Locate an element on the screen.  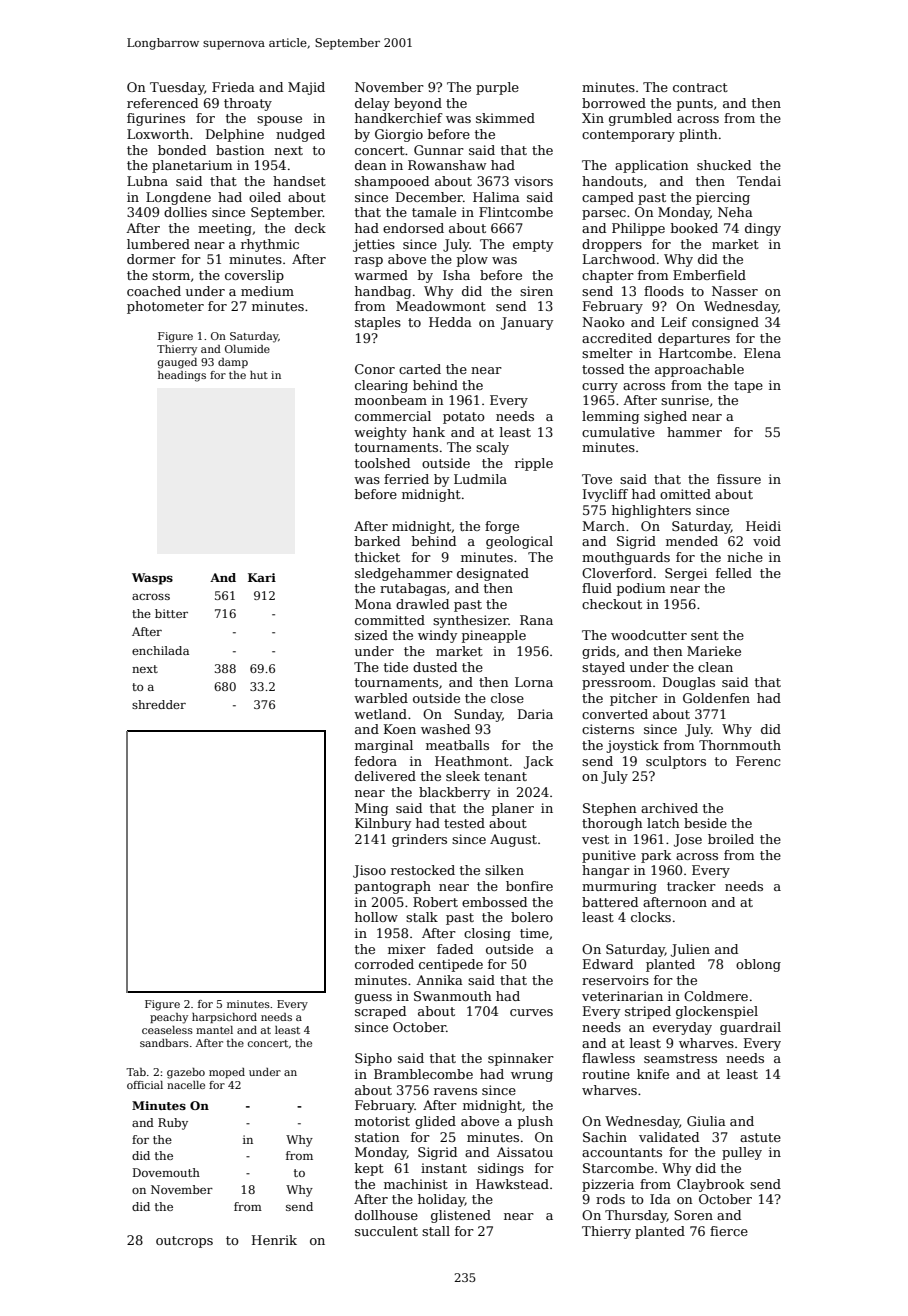
Dovemouth is located at coordinates (166, 1172).
